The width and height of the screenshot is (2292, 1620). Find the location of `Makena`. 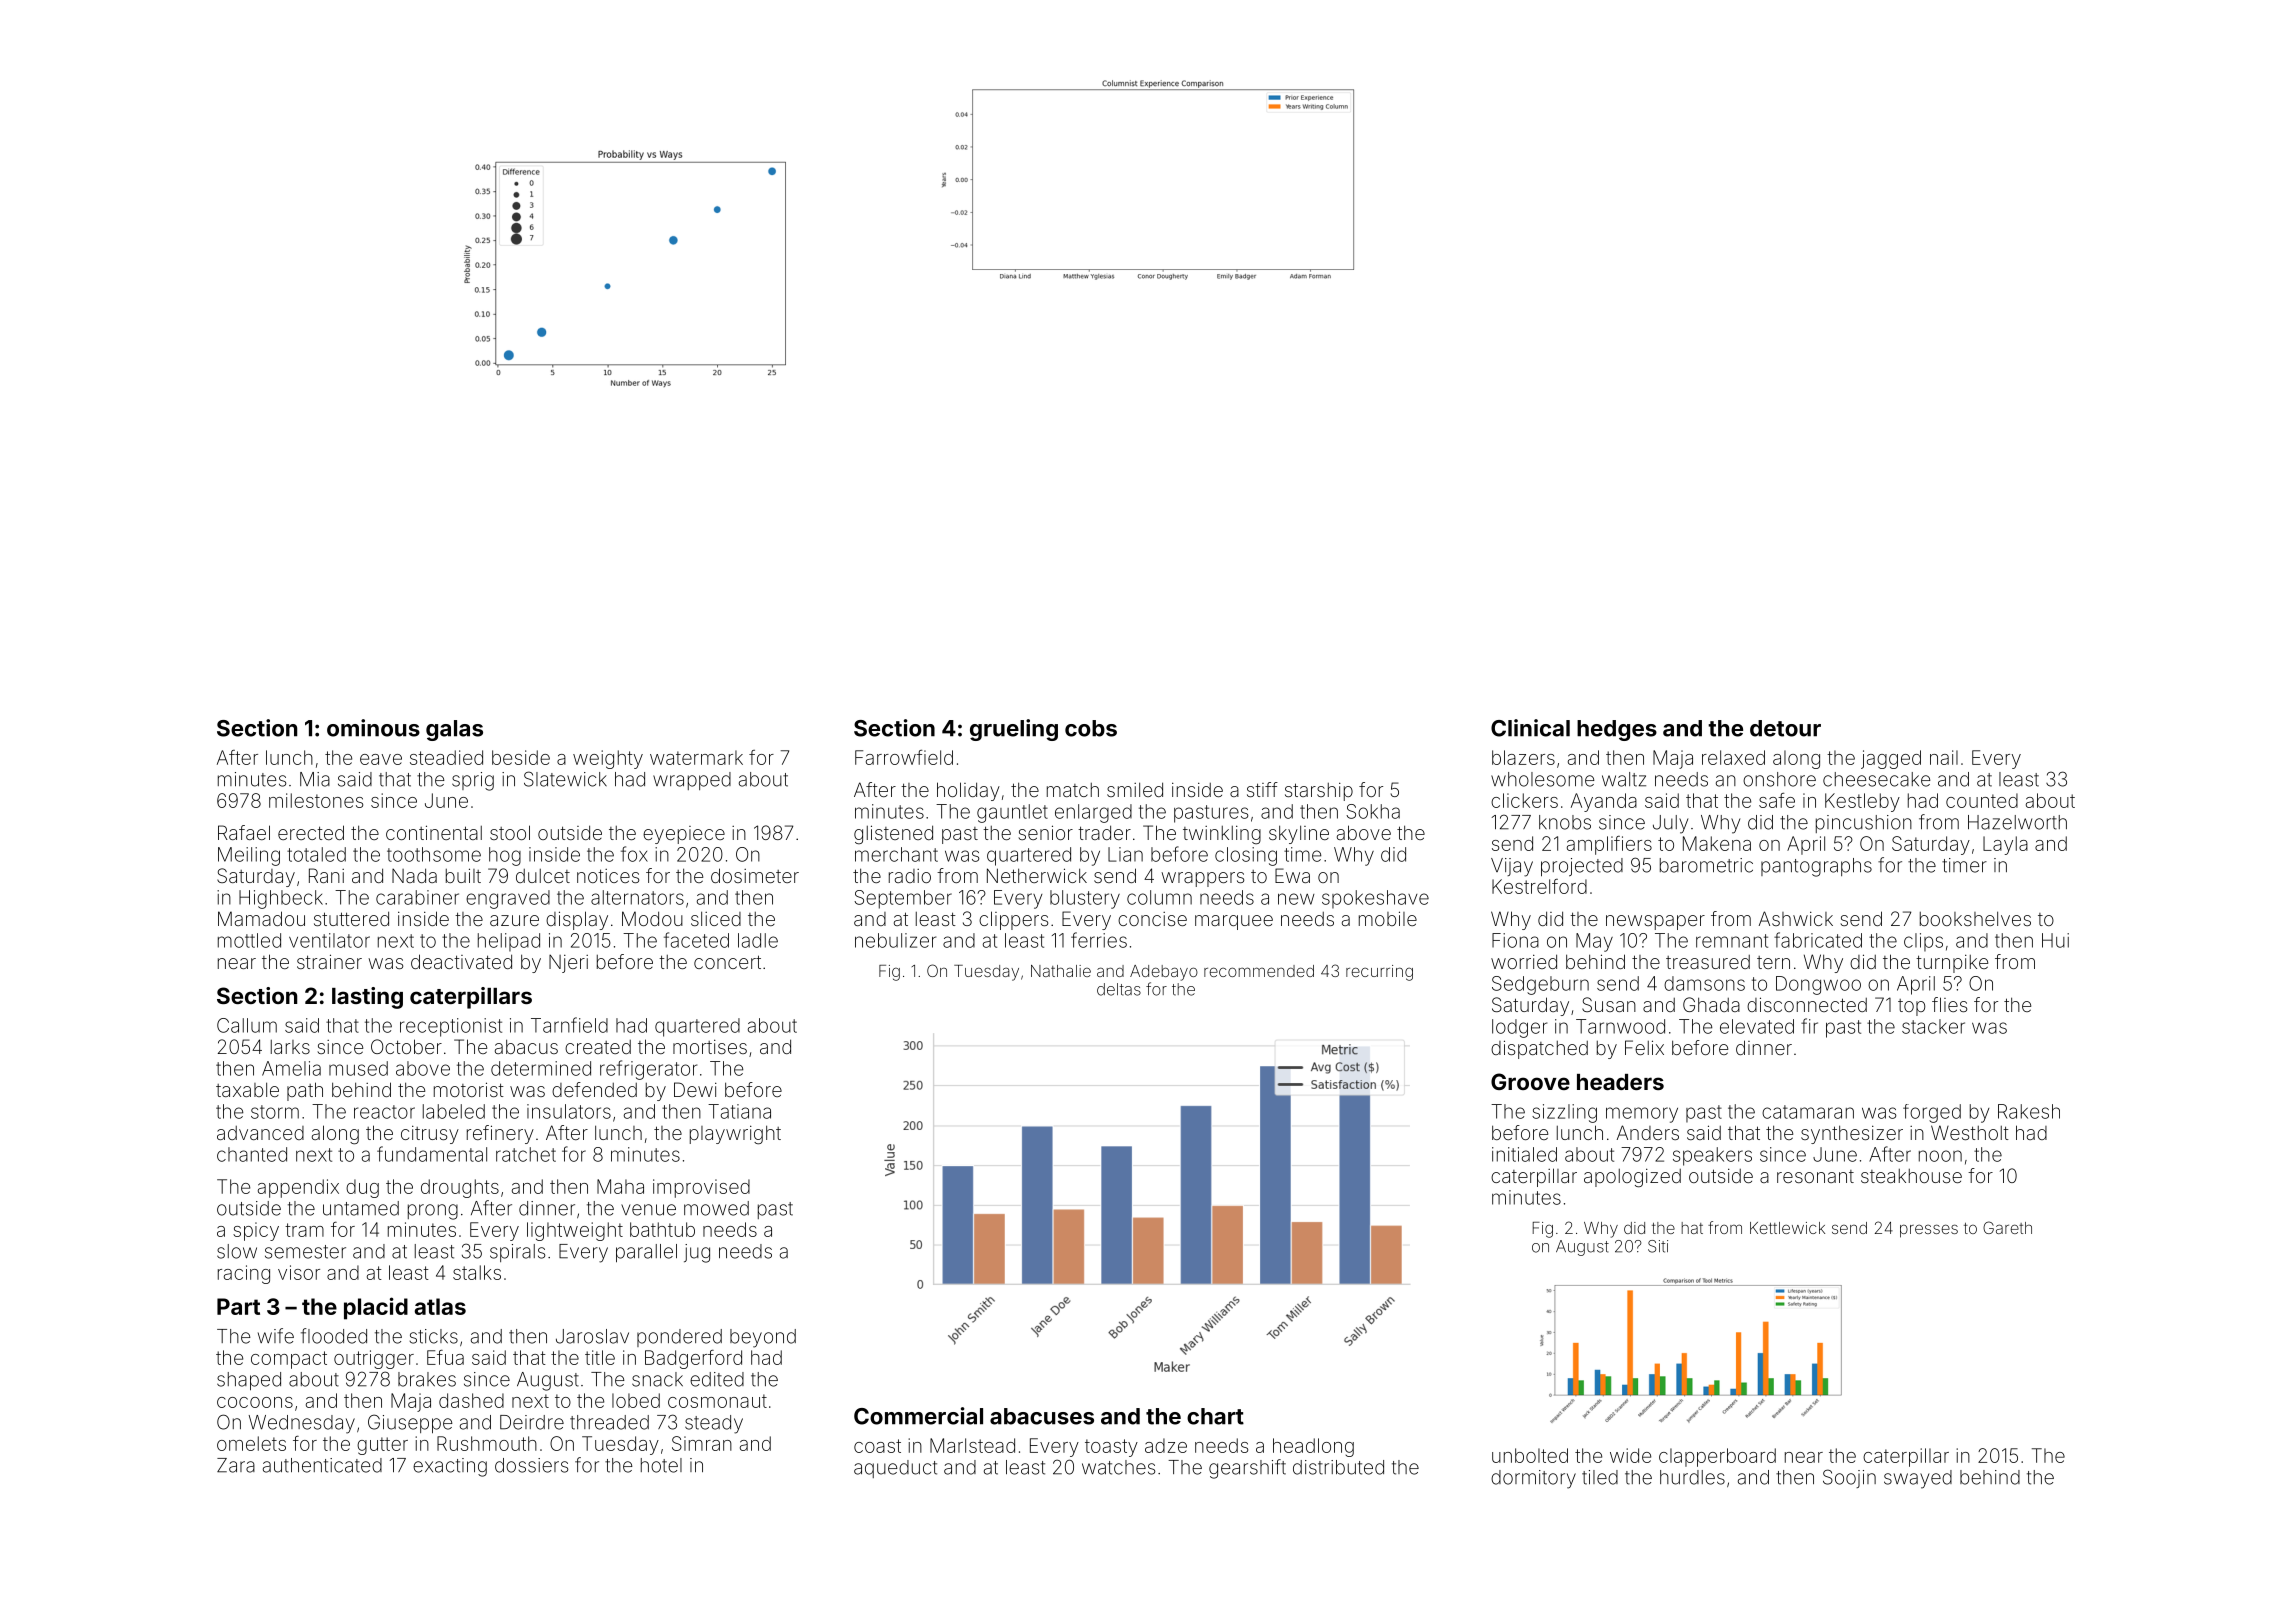

Makena is located at coordinates (1717, 843).
